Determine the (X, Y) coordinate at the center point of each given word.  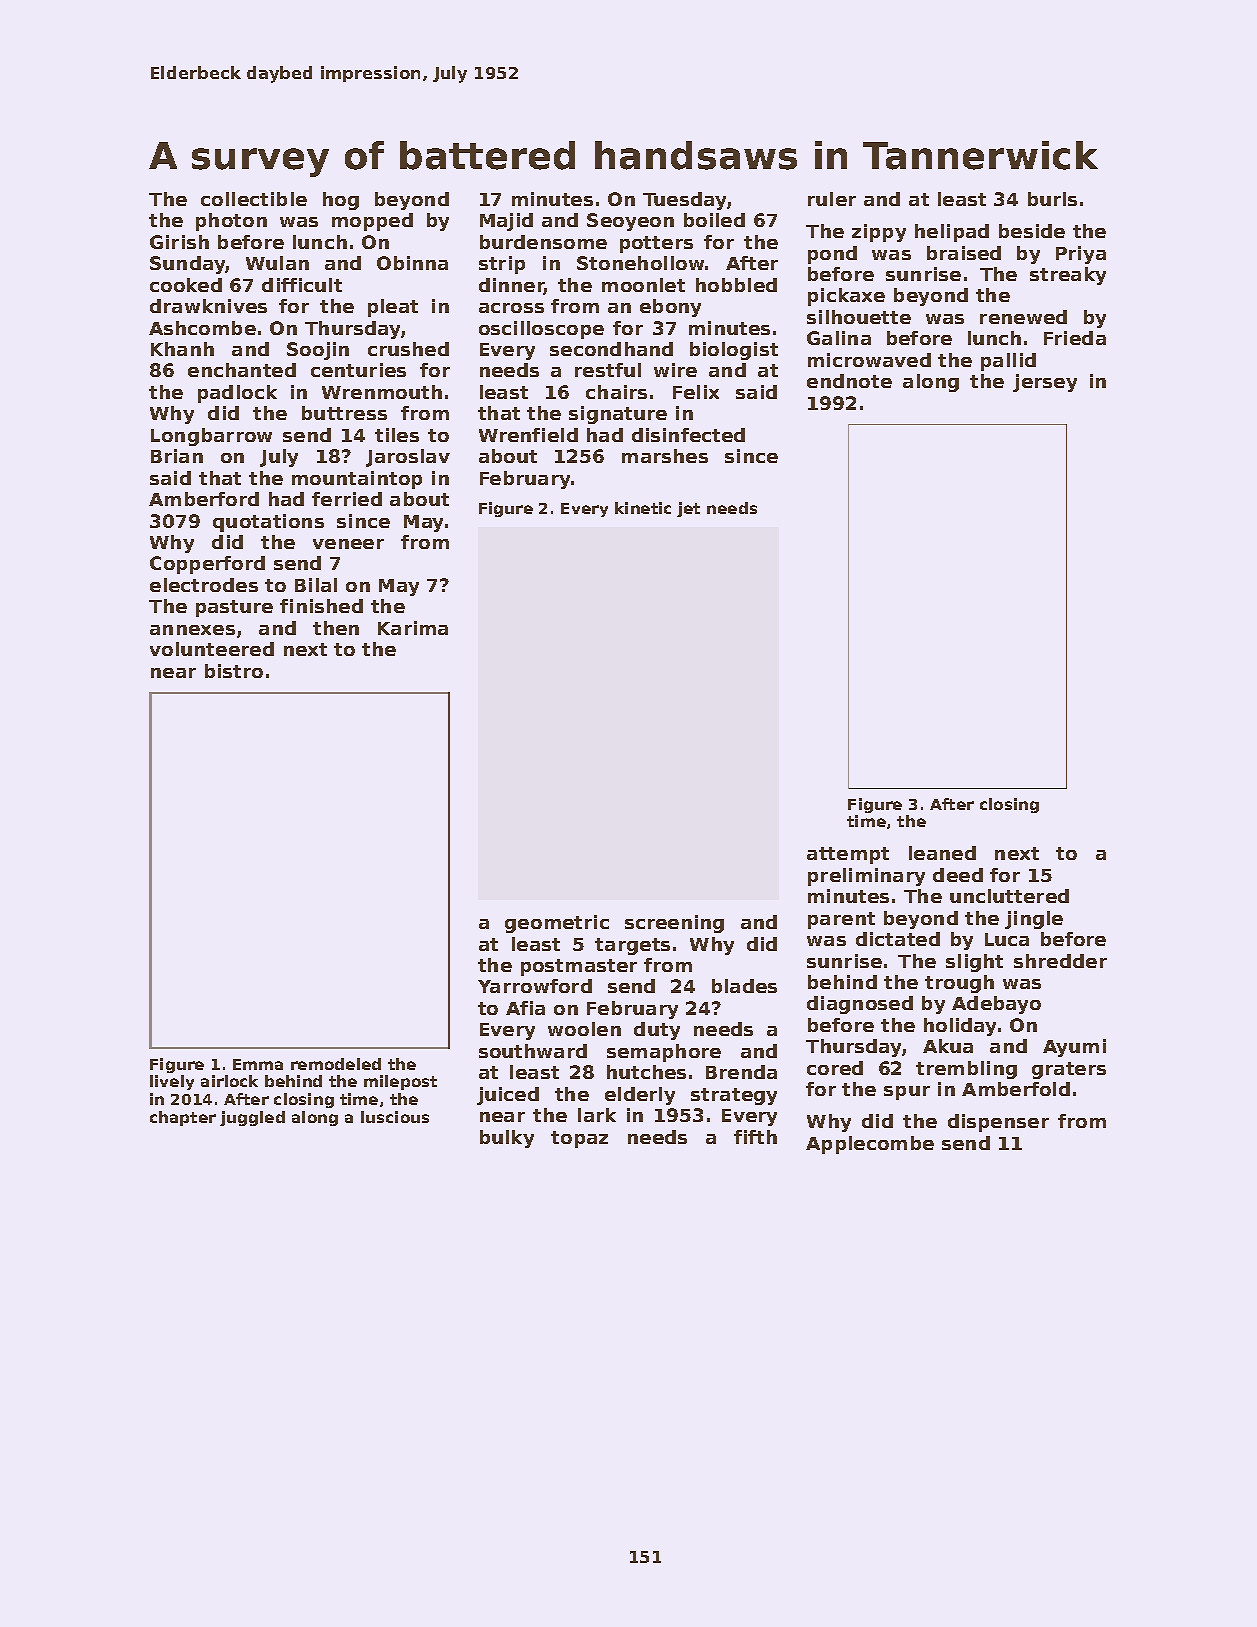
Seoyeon (630, 222)
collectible (254, 199)
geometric (557, 924)
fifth (755, 1137)
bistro (234, 671)
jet (688, 509)
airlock (229, 1081)
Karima (413, 628)
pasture (234, 608)
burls (1052, 199)
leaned (942, 853)
